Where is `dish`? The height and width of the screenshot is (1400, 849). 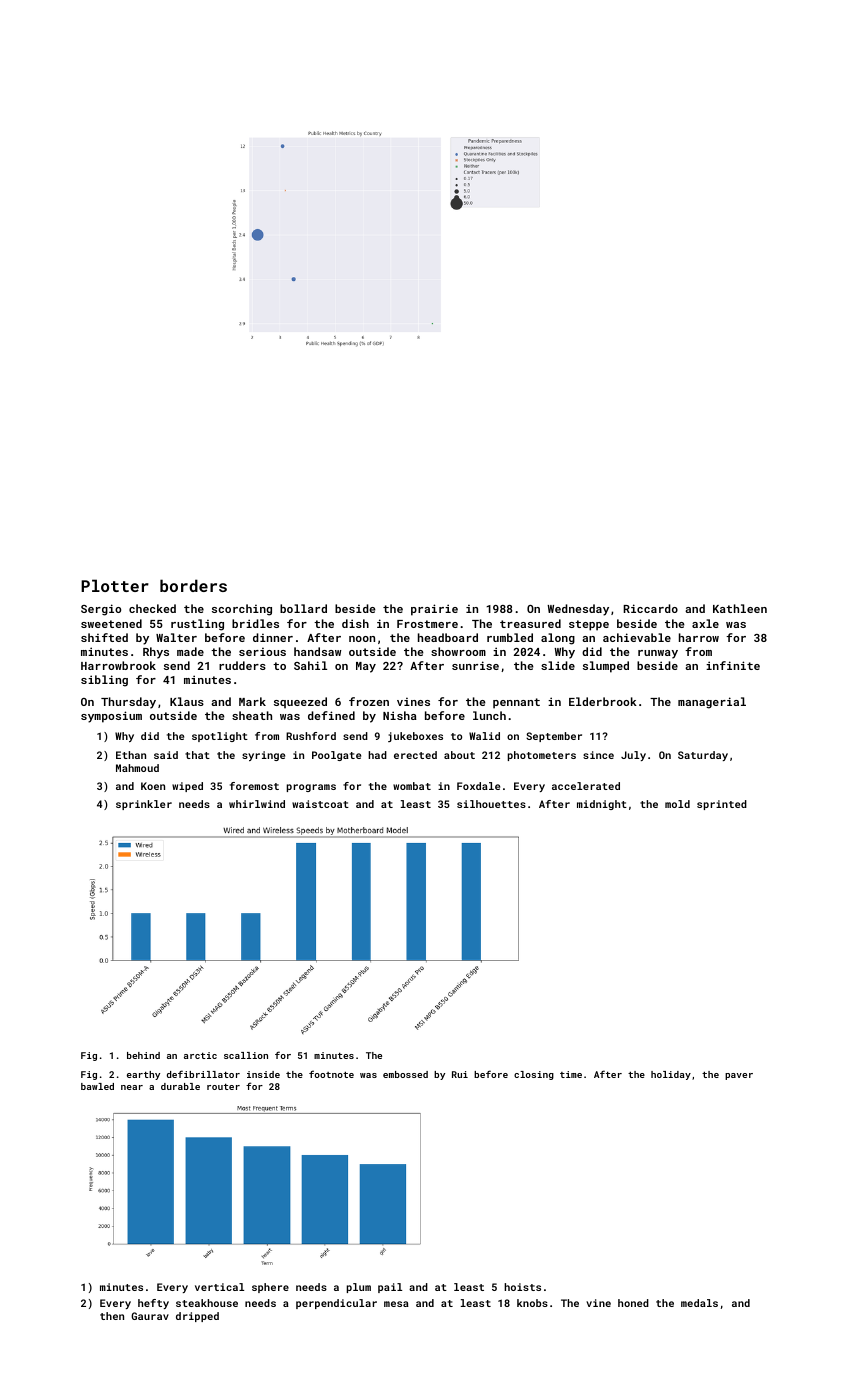
dish is located at coordinates (355, 623).
